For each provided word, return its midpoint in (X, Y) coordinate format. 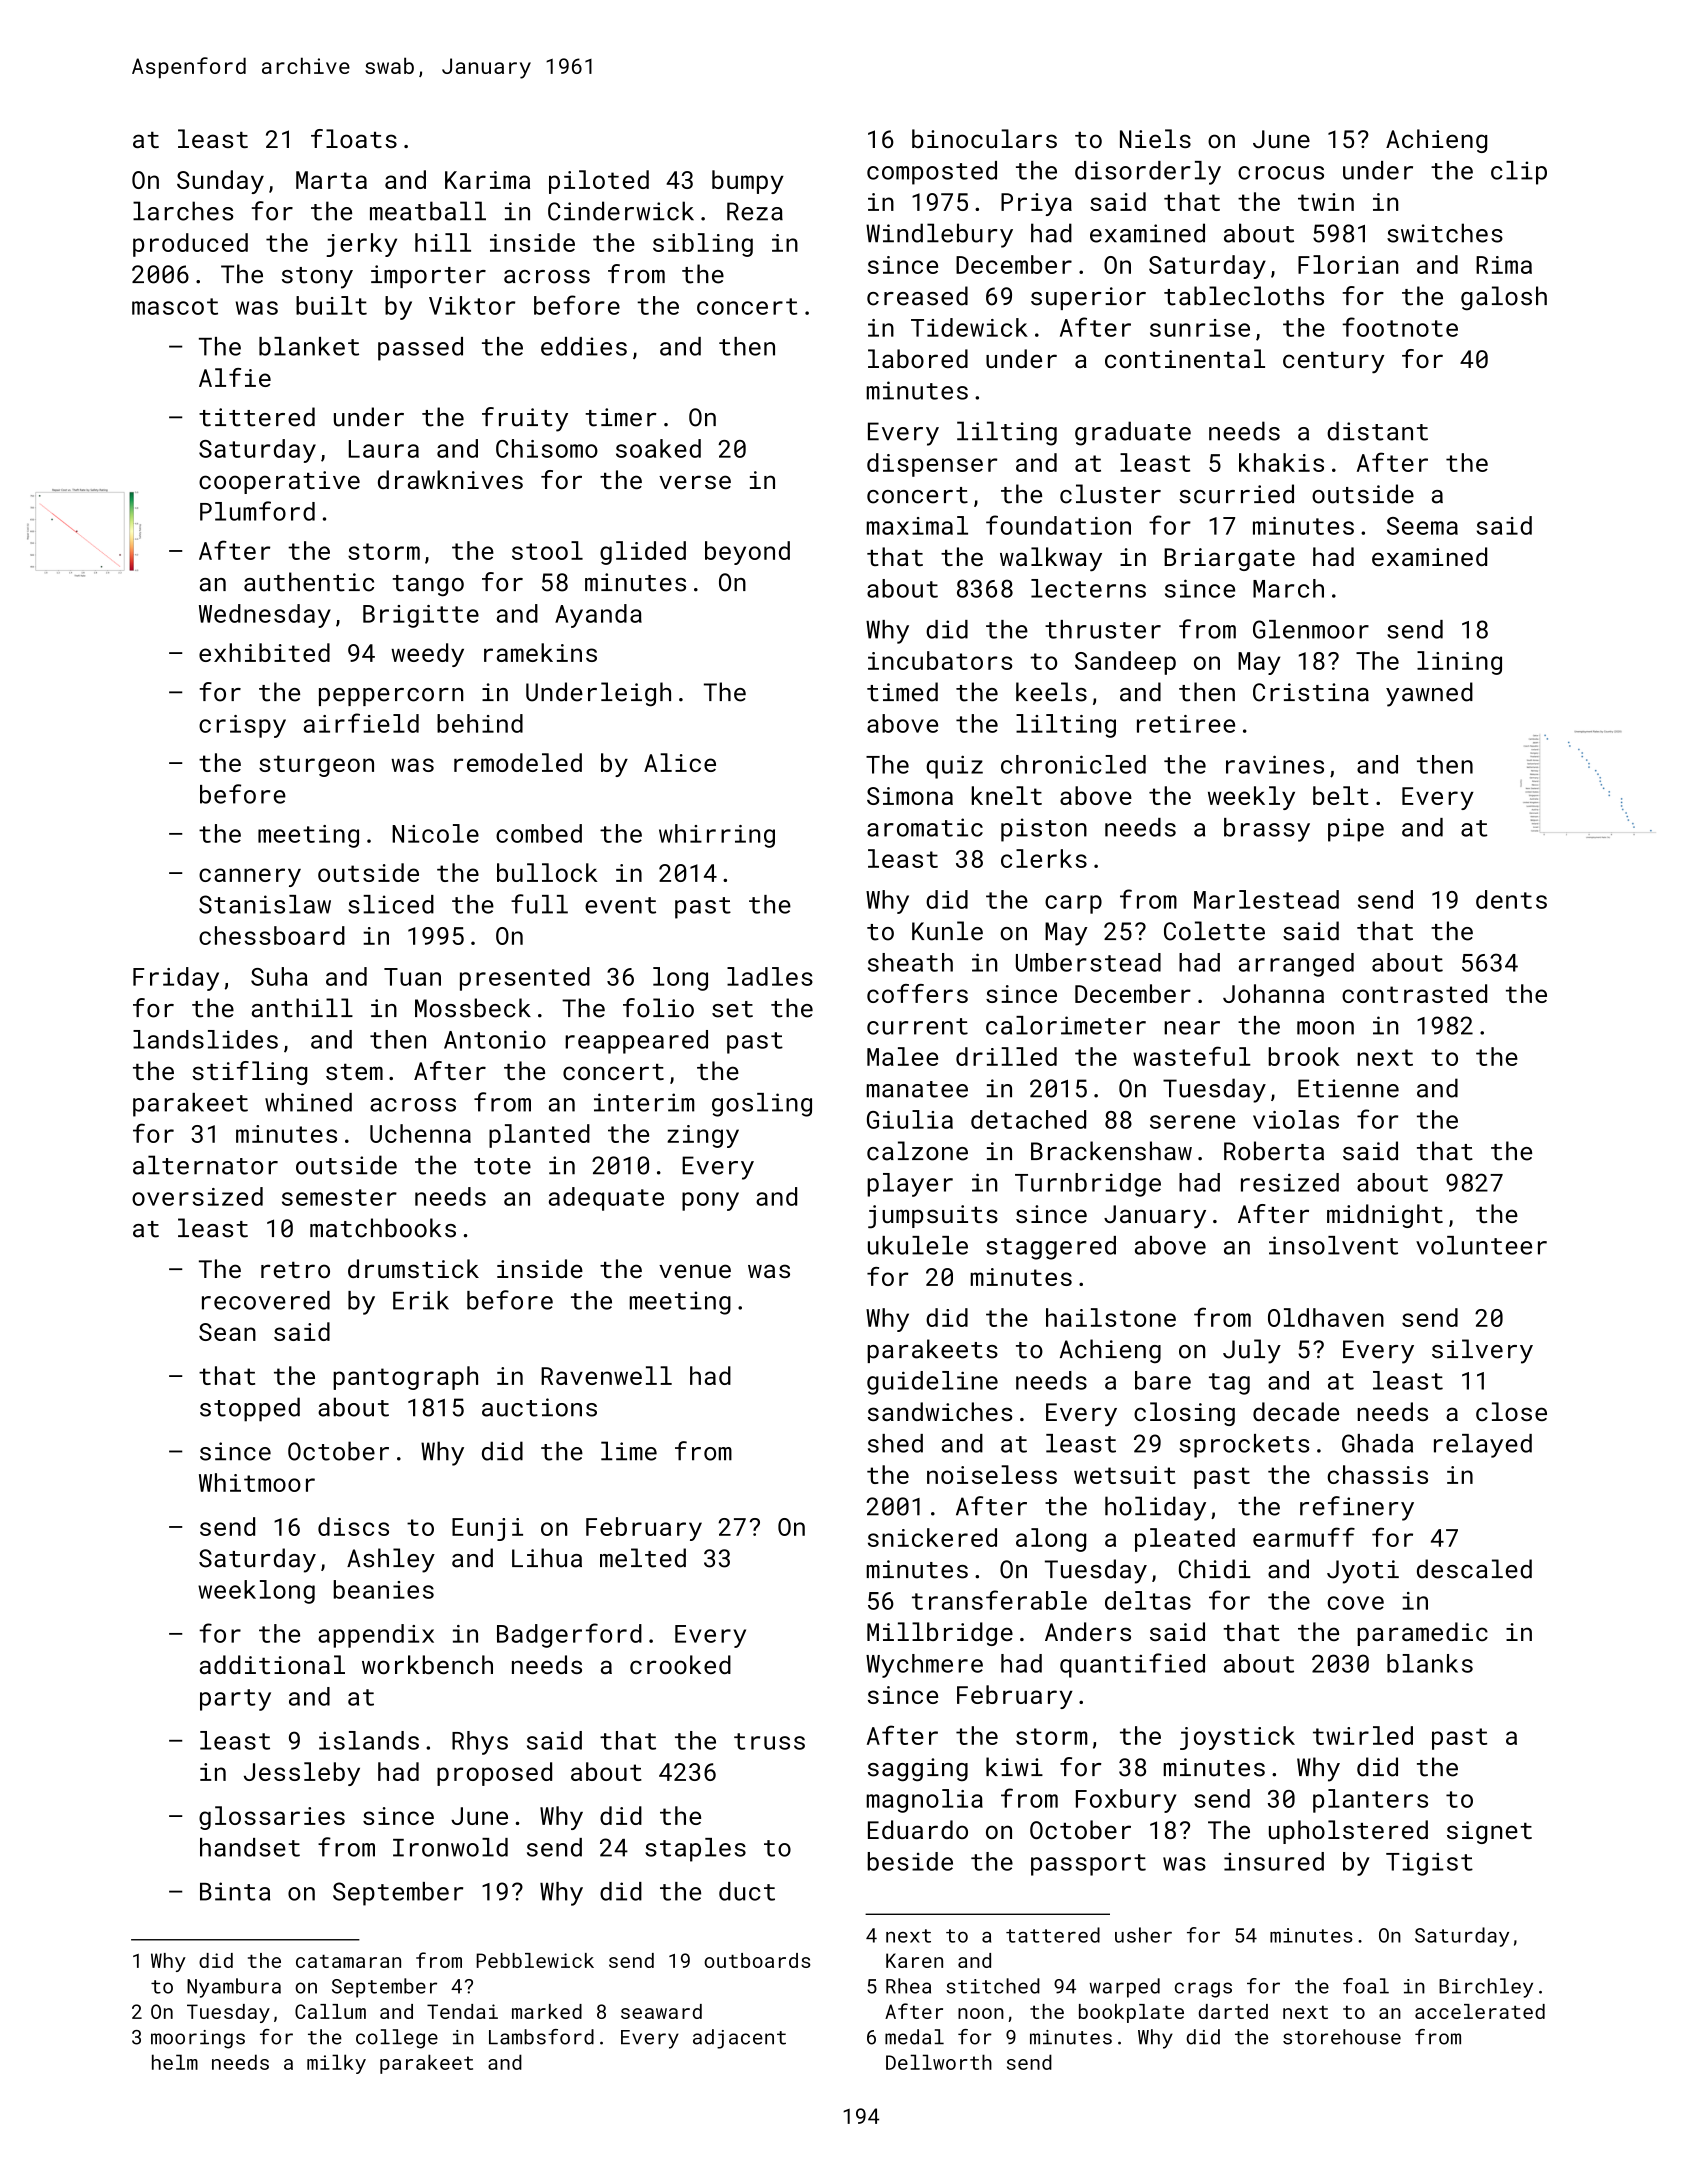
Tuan (412, 977)
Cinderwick (621, 211)
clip (1519, 173)
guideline (932, 1383)
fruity (525, 419)
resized (1290, 1182)
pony (710, 1201)
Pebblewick (535, 1960)
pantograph (405, 1378)
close (1511, 1411)
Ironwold (450, 1847)
